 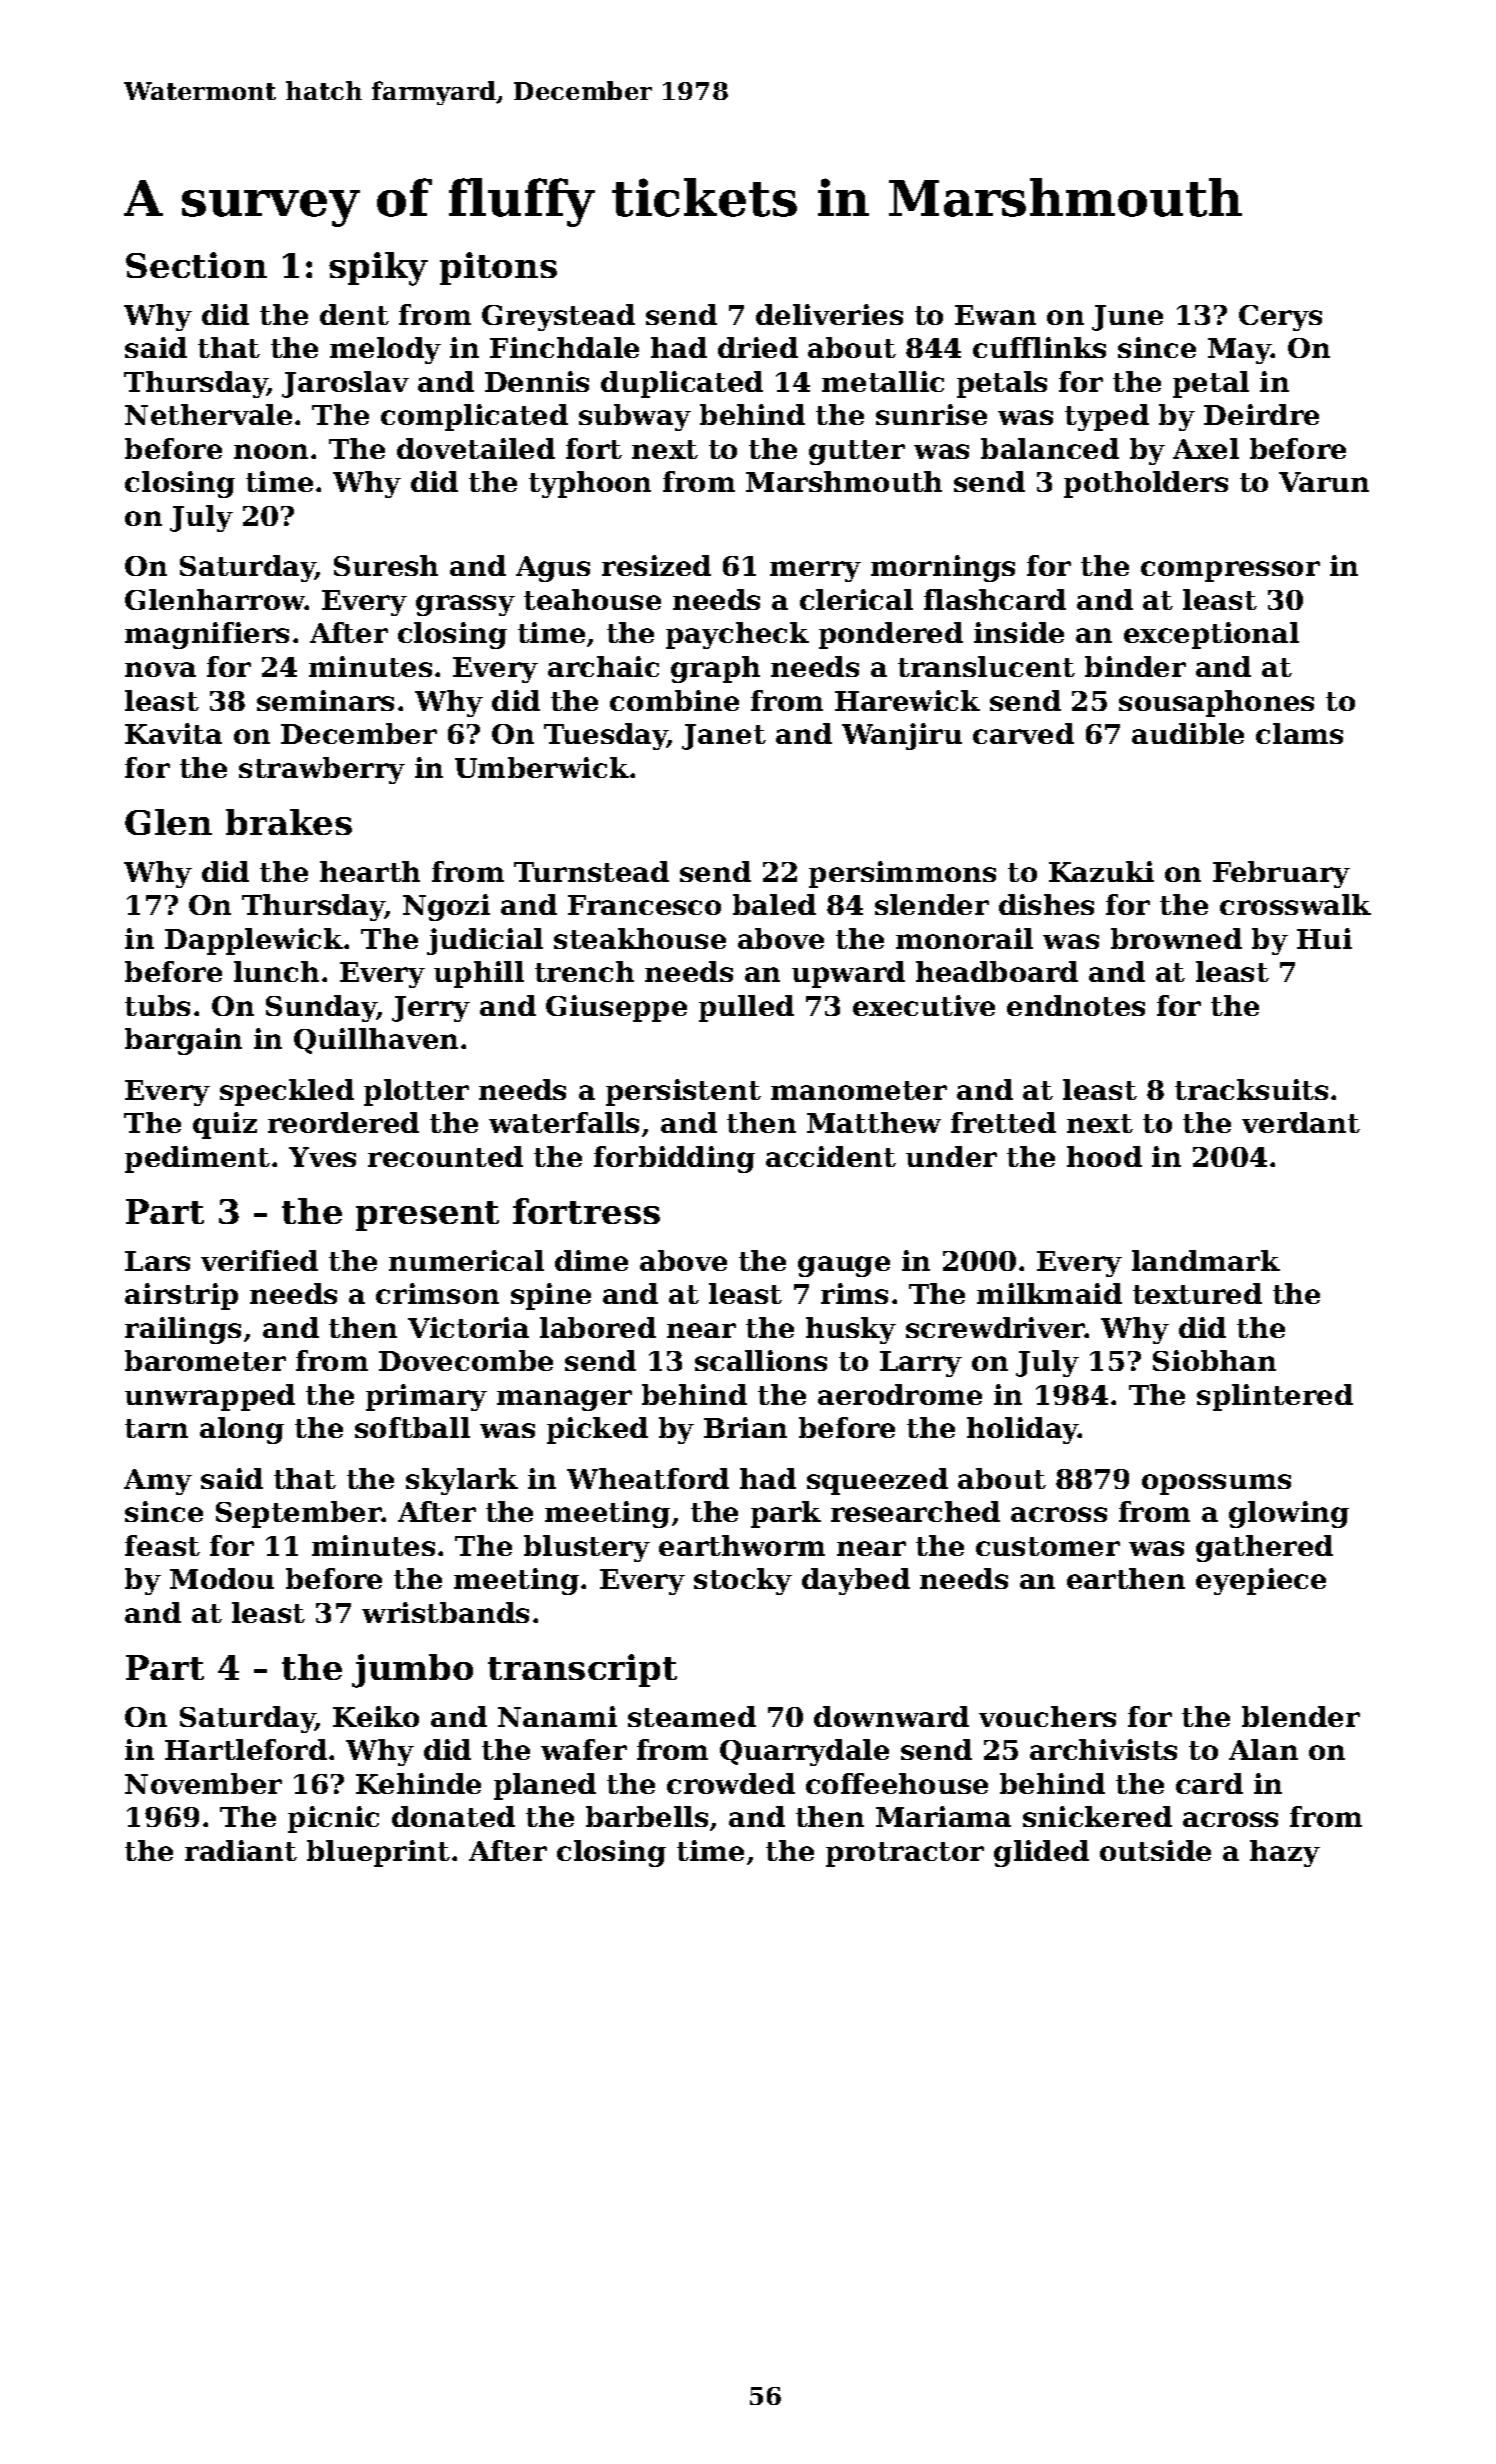 I want to click on Siobhan, so click(x=1214, y=1360).
